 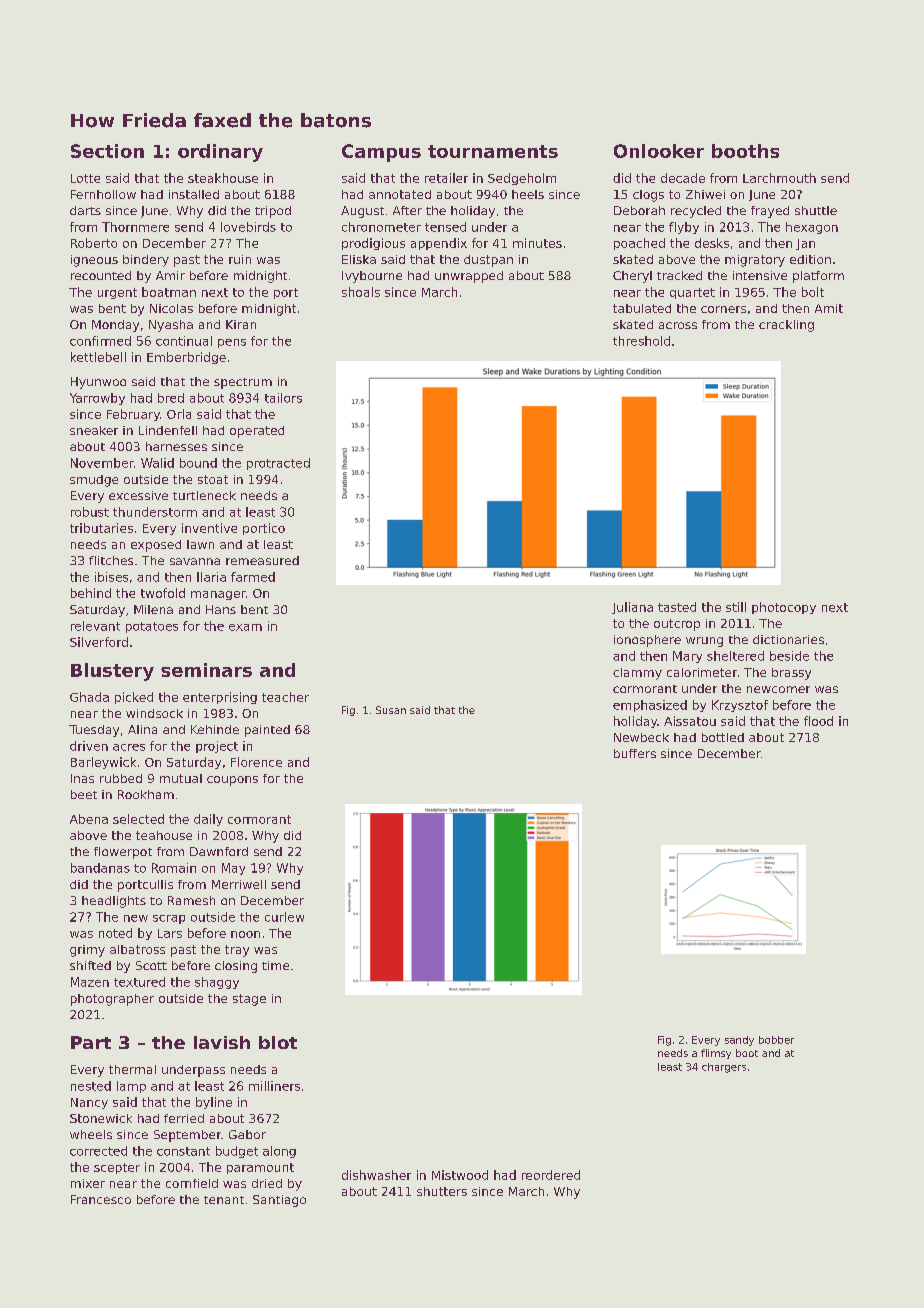 What do you see at coordinates (220, 153) in the screenshot?
I see `ordinary` at bounding box center [220, 153].
